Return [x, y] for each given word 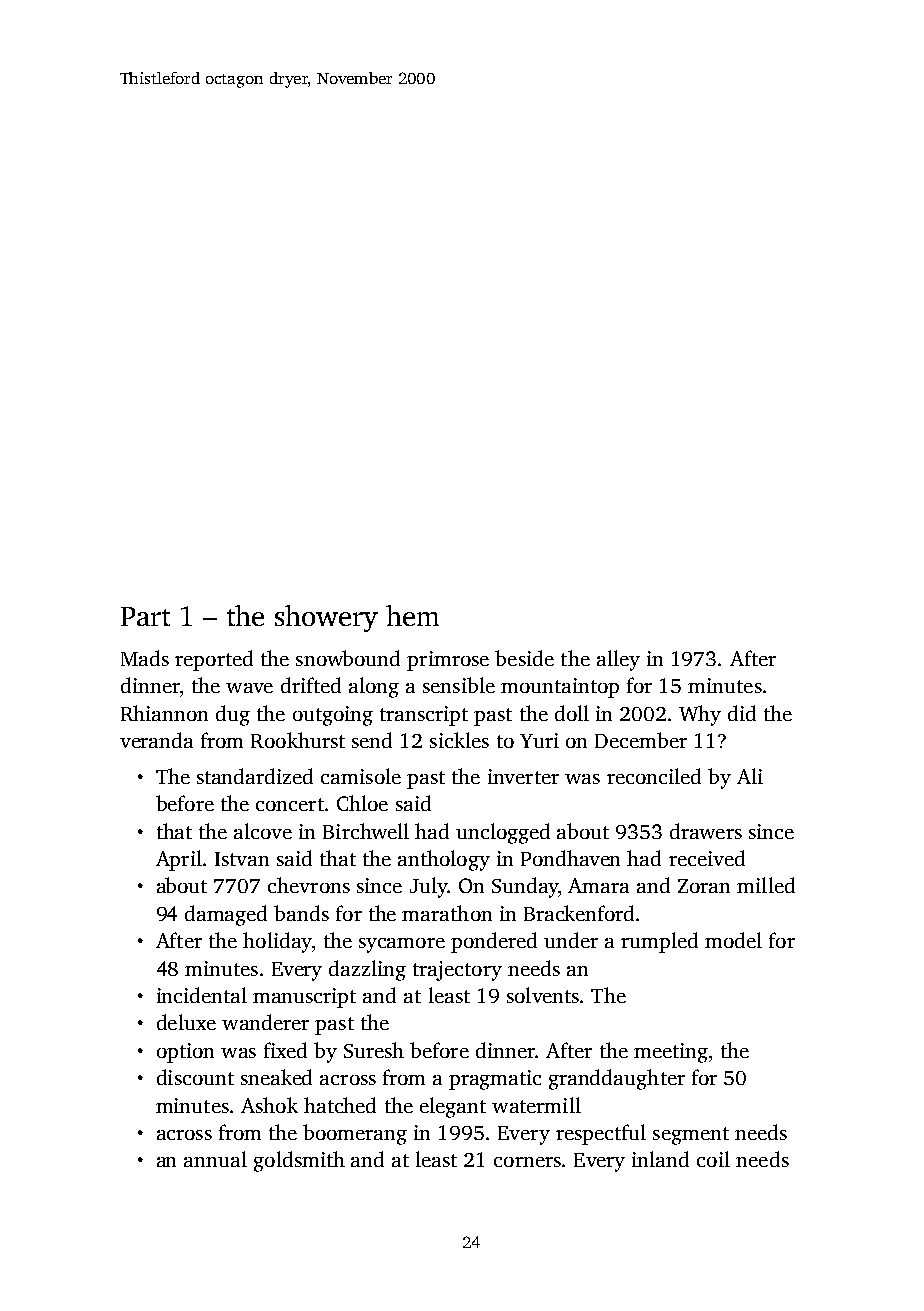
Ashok [269, 1105]
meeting [671, 1053]
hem [412, 615]
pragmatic [495, 1080]
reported [214, 660]
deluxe [186, 1022]
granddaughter [617, 1079]
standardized [255, 776]
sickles [459, 740]
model [733, 940]
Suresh [374, 1050]
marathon [447, 913]
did [742, 713]
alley [618, 660]
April [179, 860]
